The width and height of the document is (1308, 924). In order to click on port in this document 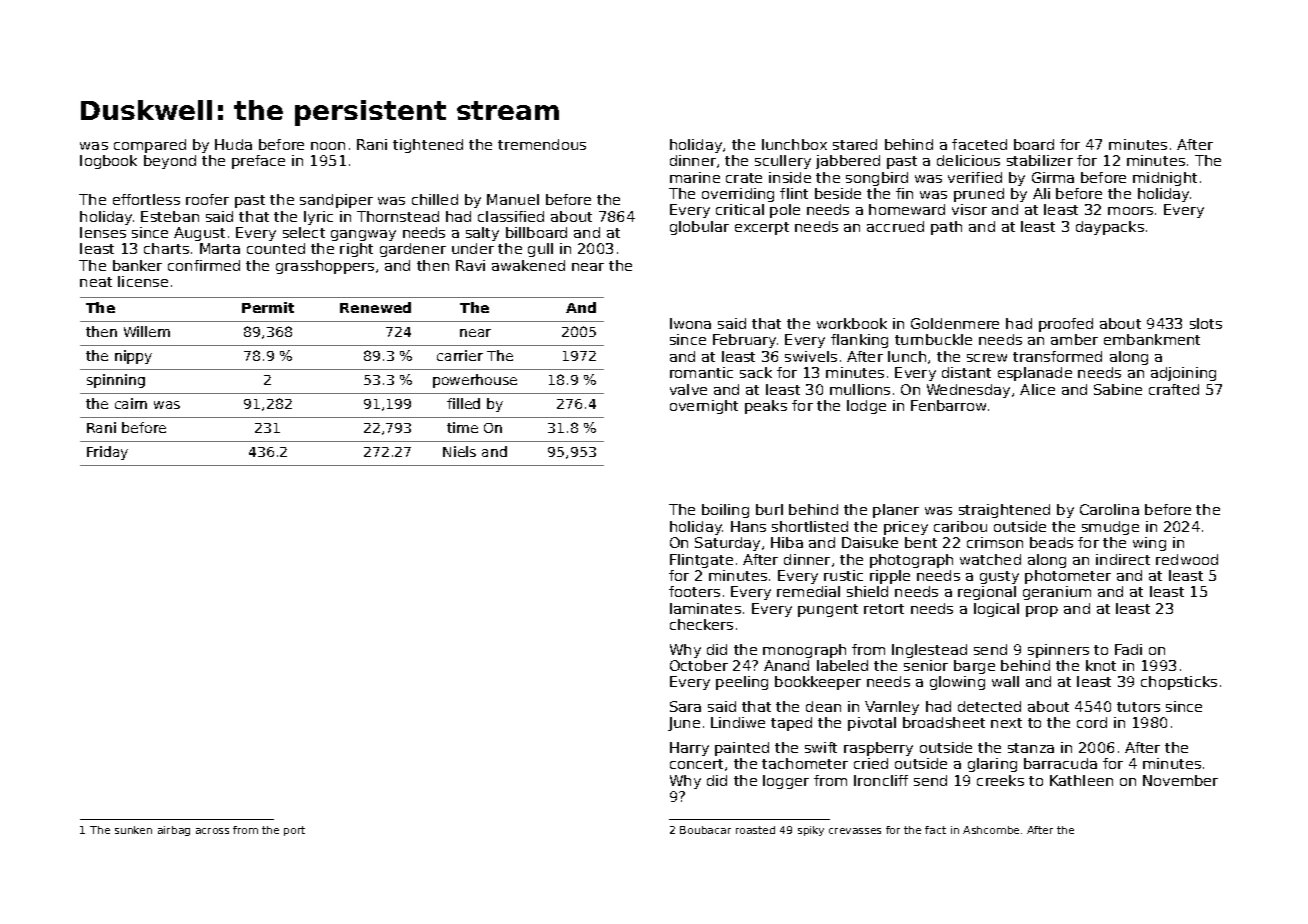, I will do `click(294, 831)`.
